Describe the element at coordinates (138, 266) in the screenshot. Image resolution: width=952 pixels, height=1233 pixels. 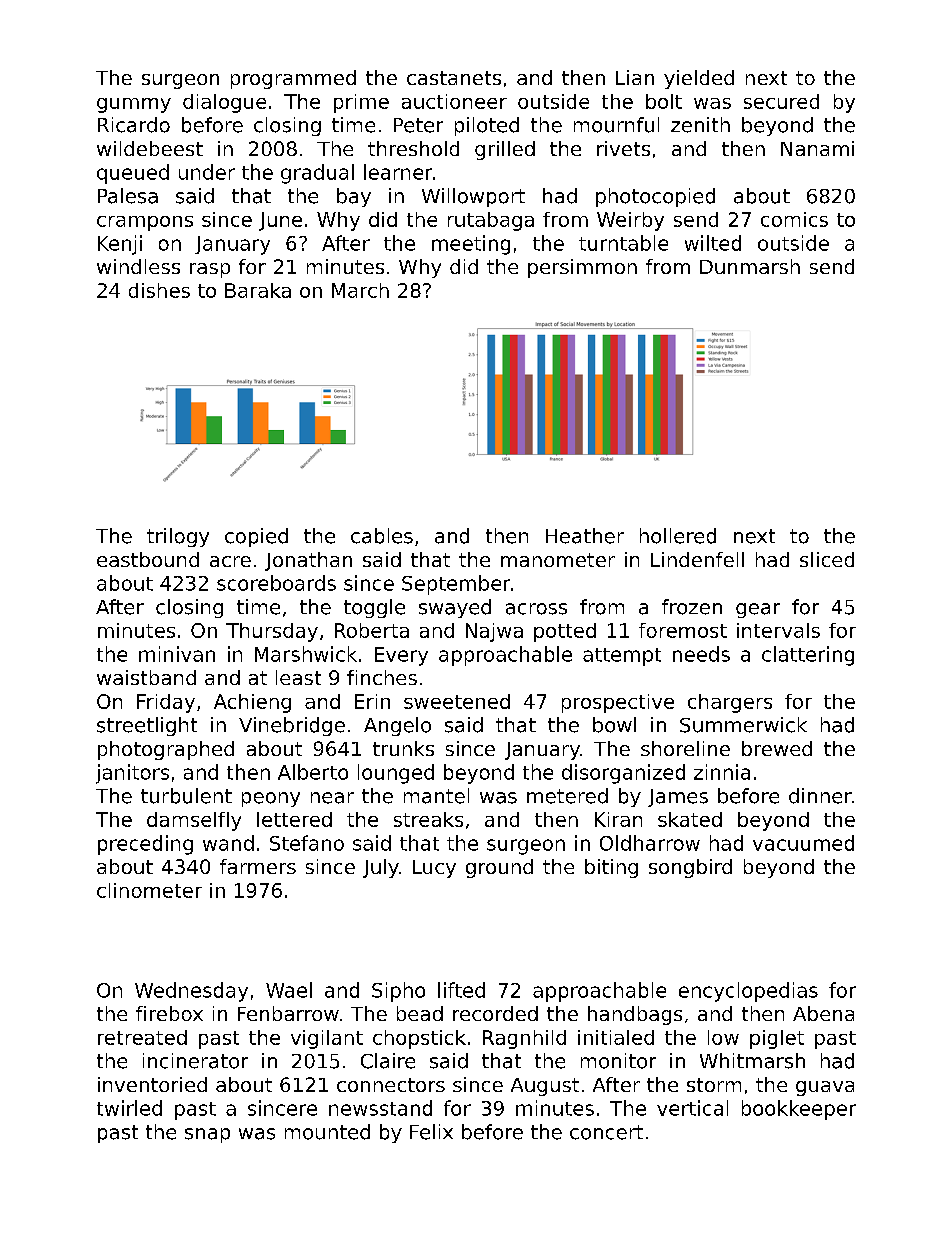
I see `windless` at that location.
